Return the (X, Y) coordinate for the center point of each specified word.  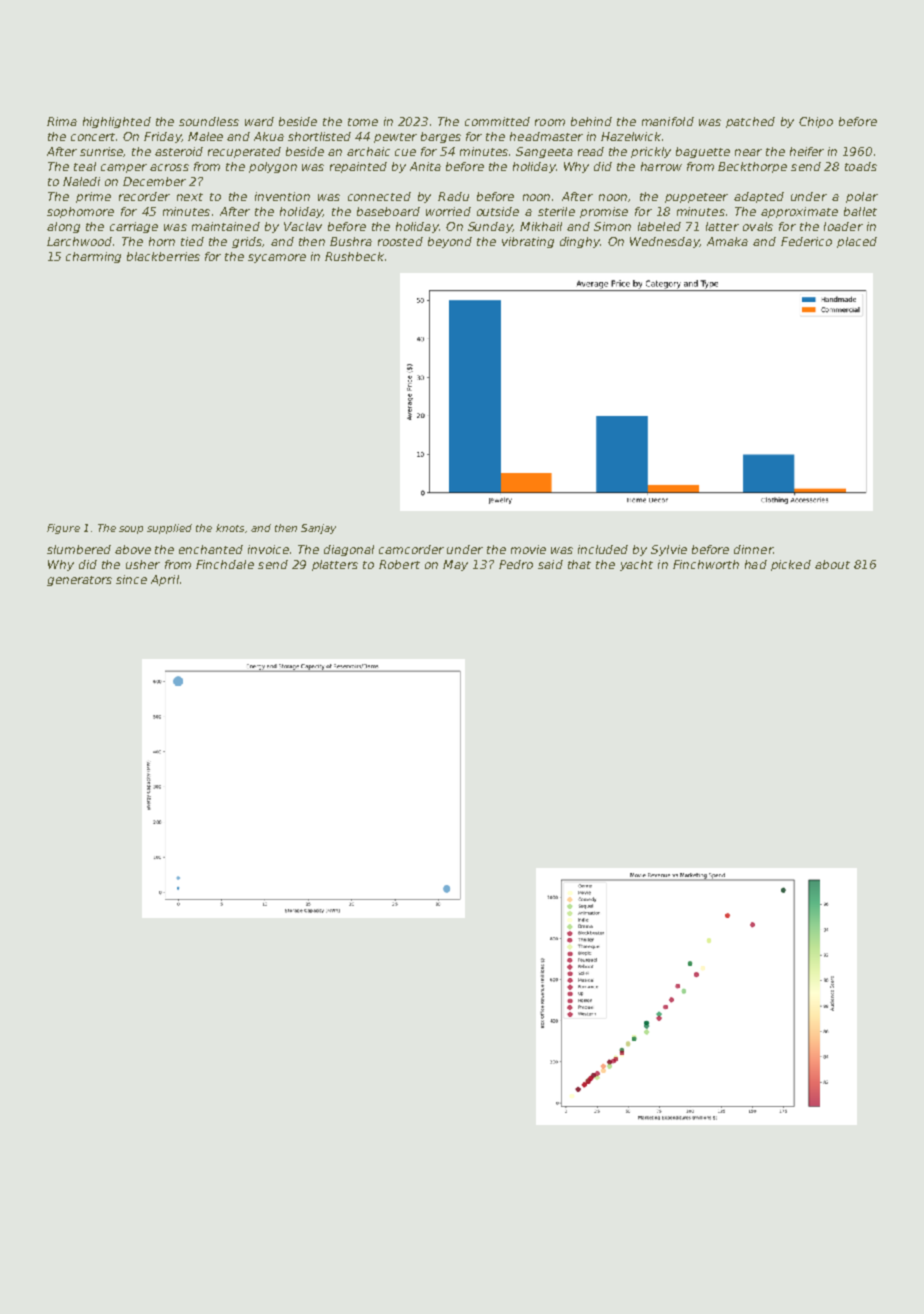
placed (857, 242)
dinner (753, 549)
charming (93, 257)
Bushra (351, 241)
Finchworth (706, 564)
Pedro (516, 564)
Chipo (816, 122)
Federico (806, 241)
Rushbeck (354, 256)
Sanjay (318, 529)
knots (230, 528)
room (550, 122)
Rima (62, 121)
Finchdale (225, 564)
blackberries (163, 256)
